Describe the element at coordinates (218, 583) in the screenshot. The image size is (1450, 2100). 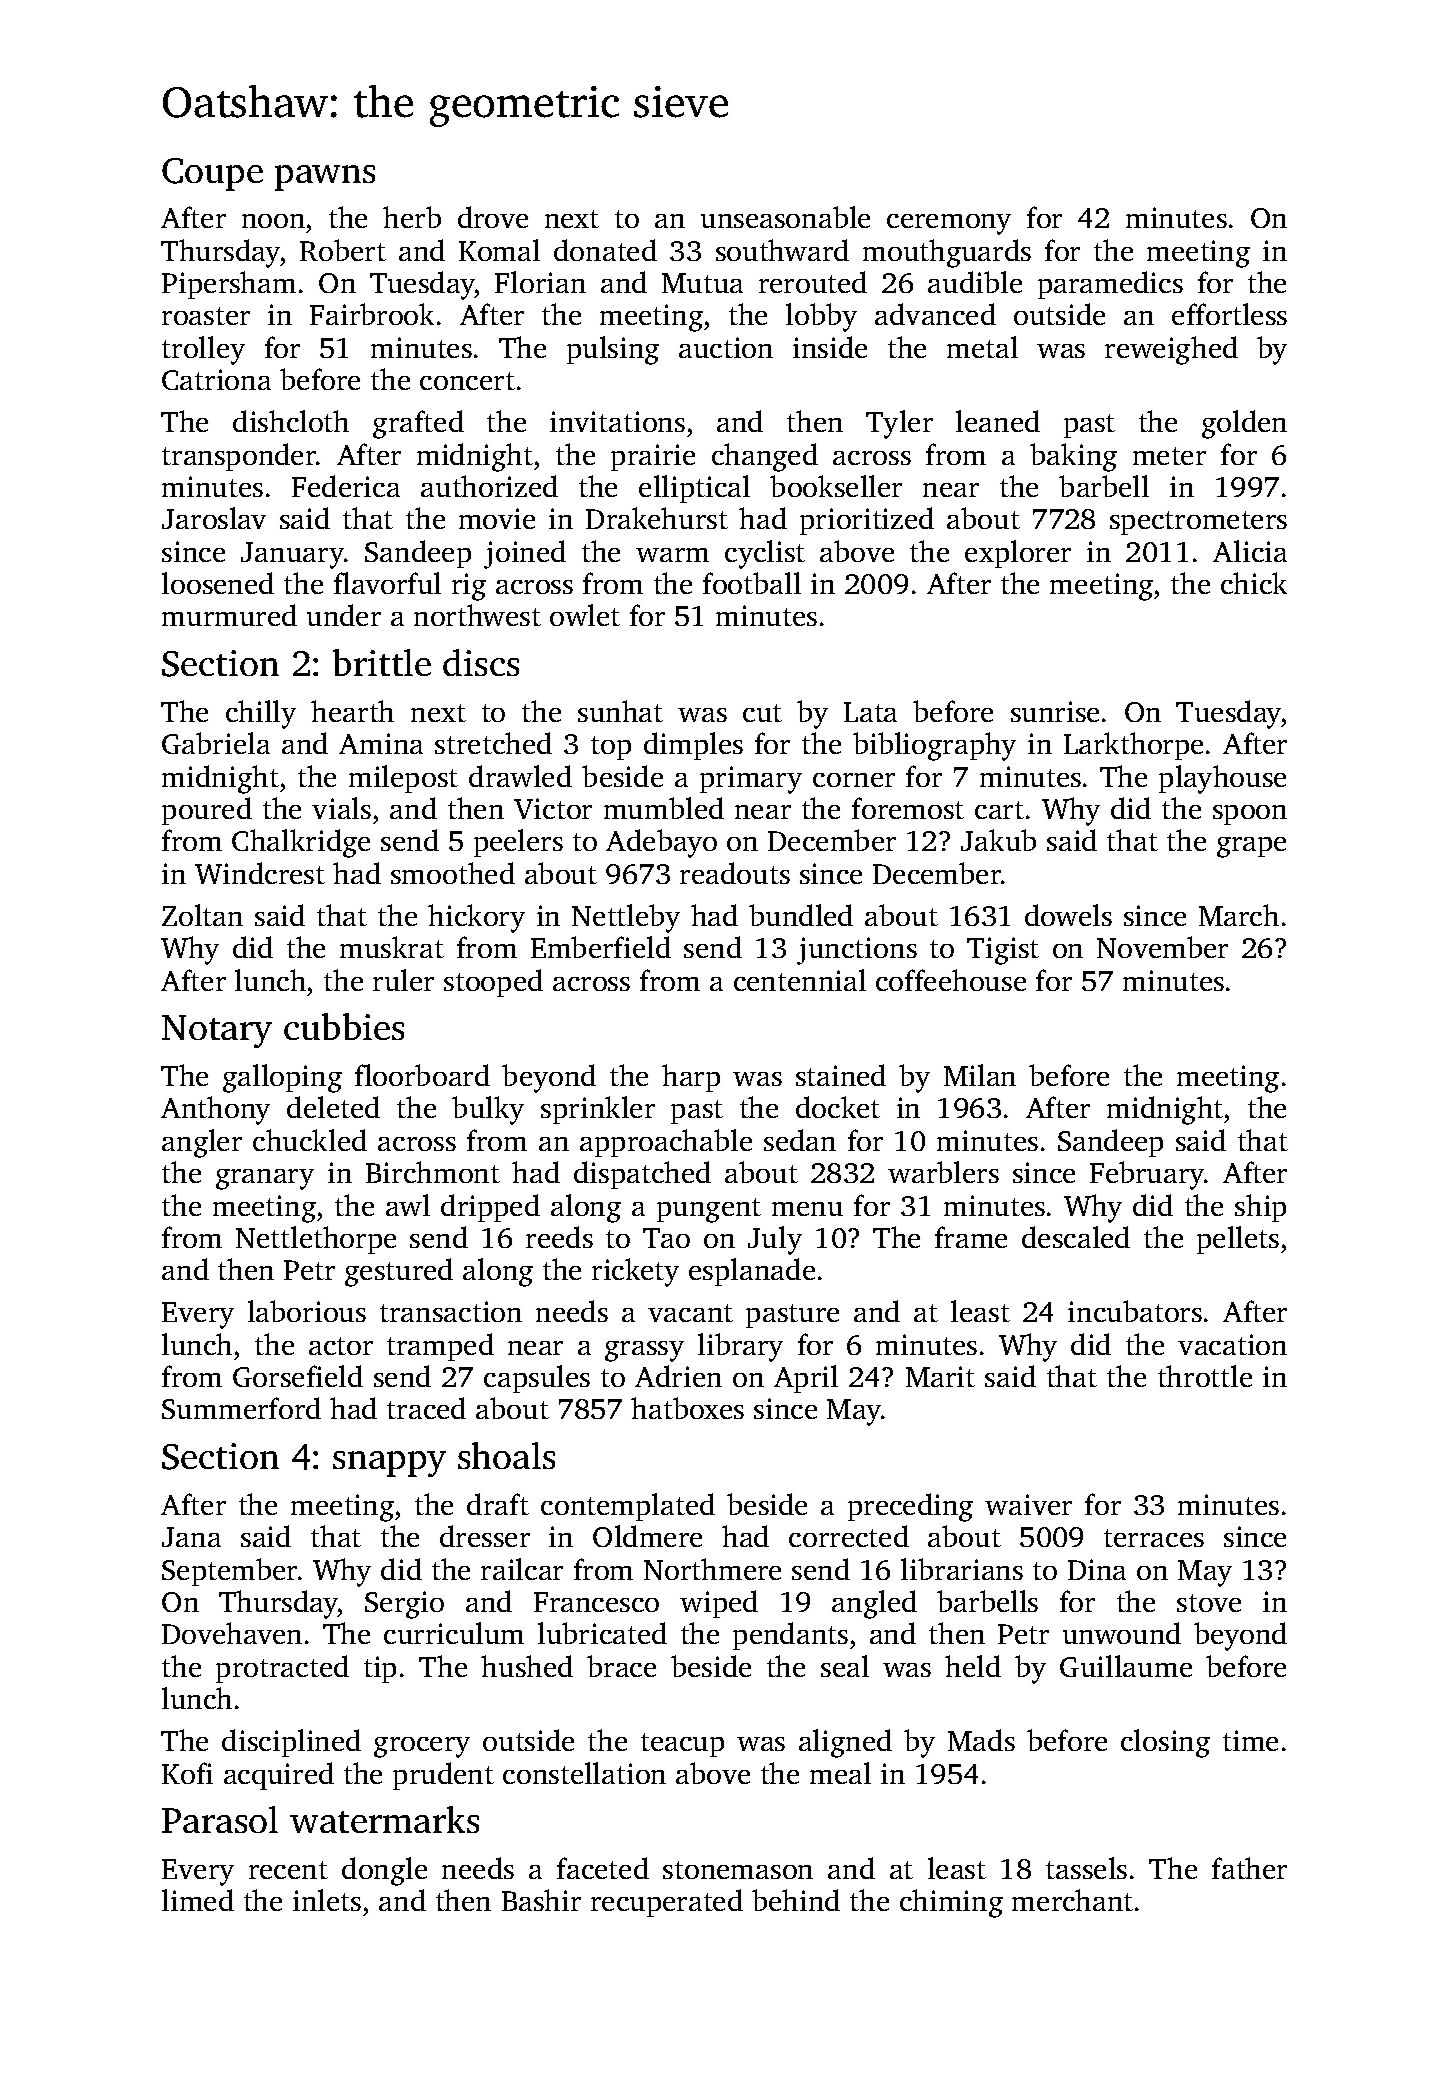
I see `loosened` at that location.
